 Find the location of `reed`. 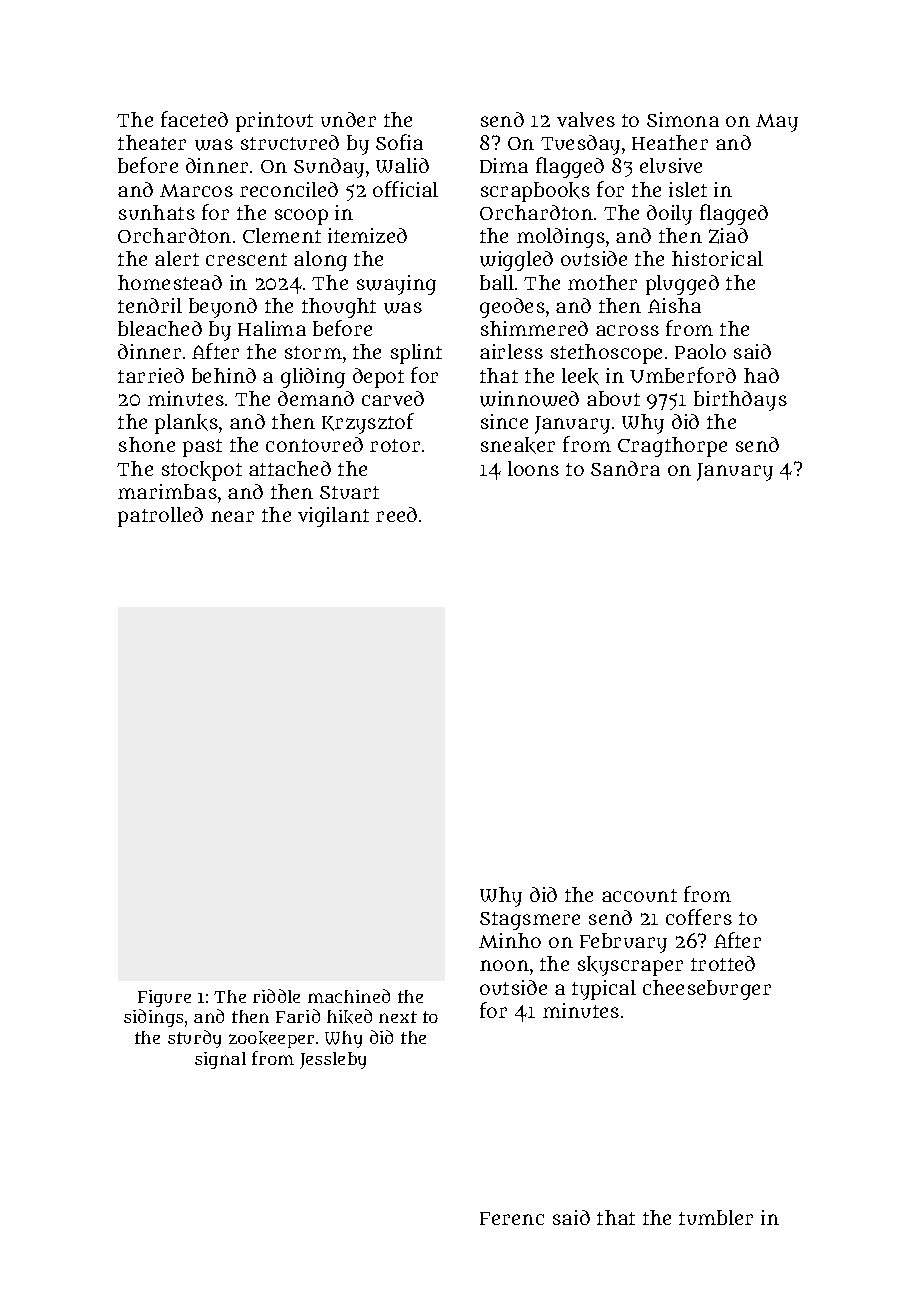

reed is located at coordinates (396, 514).
